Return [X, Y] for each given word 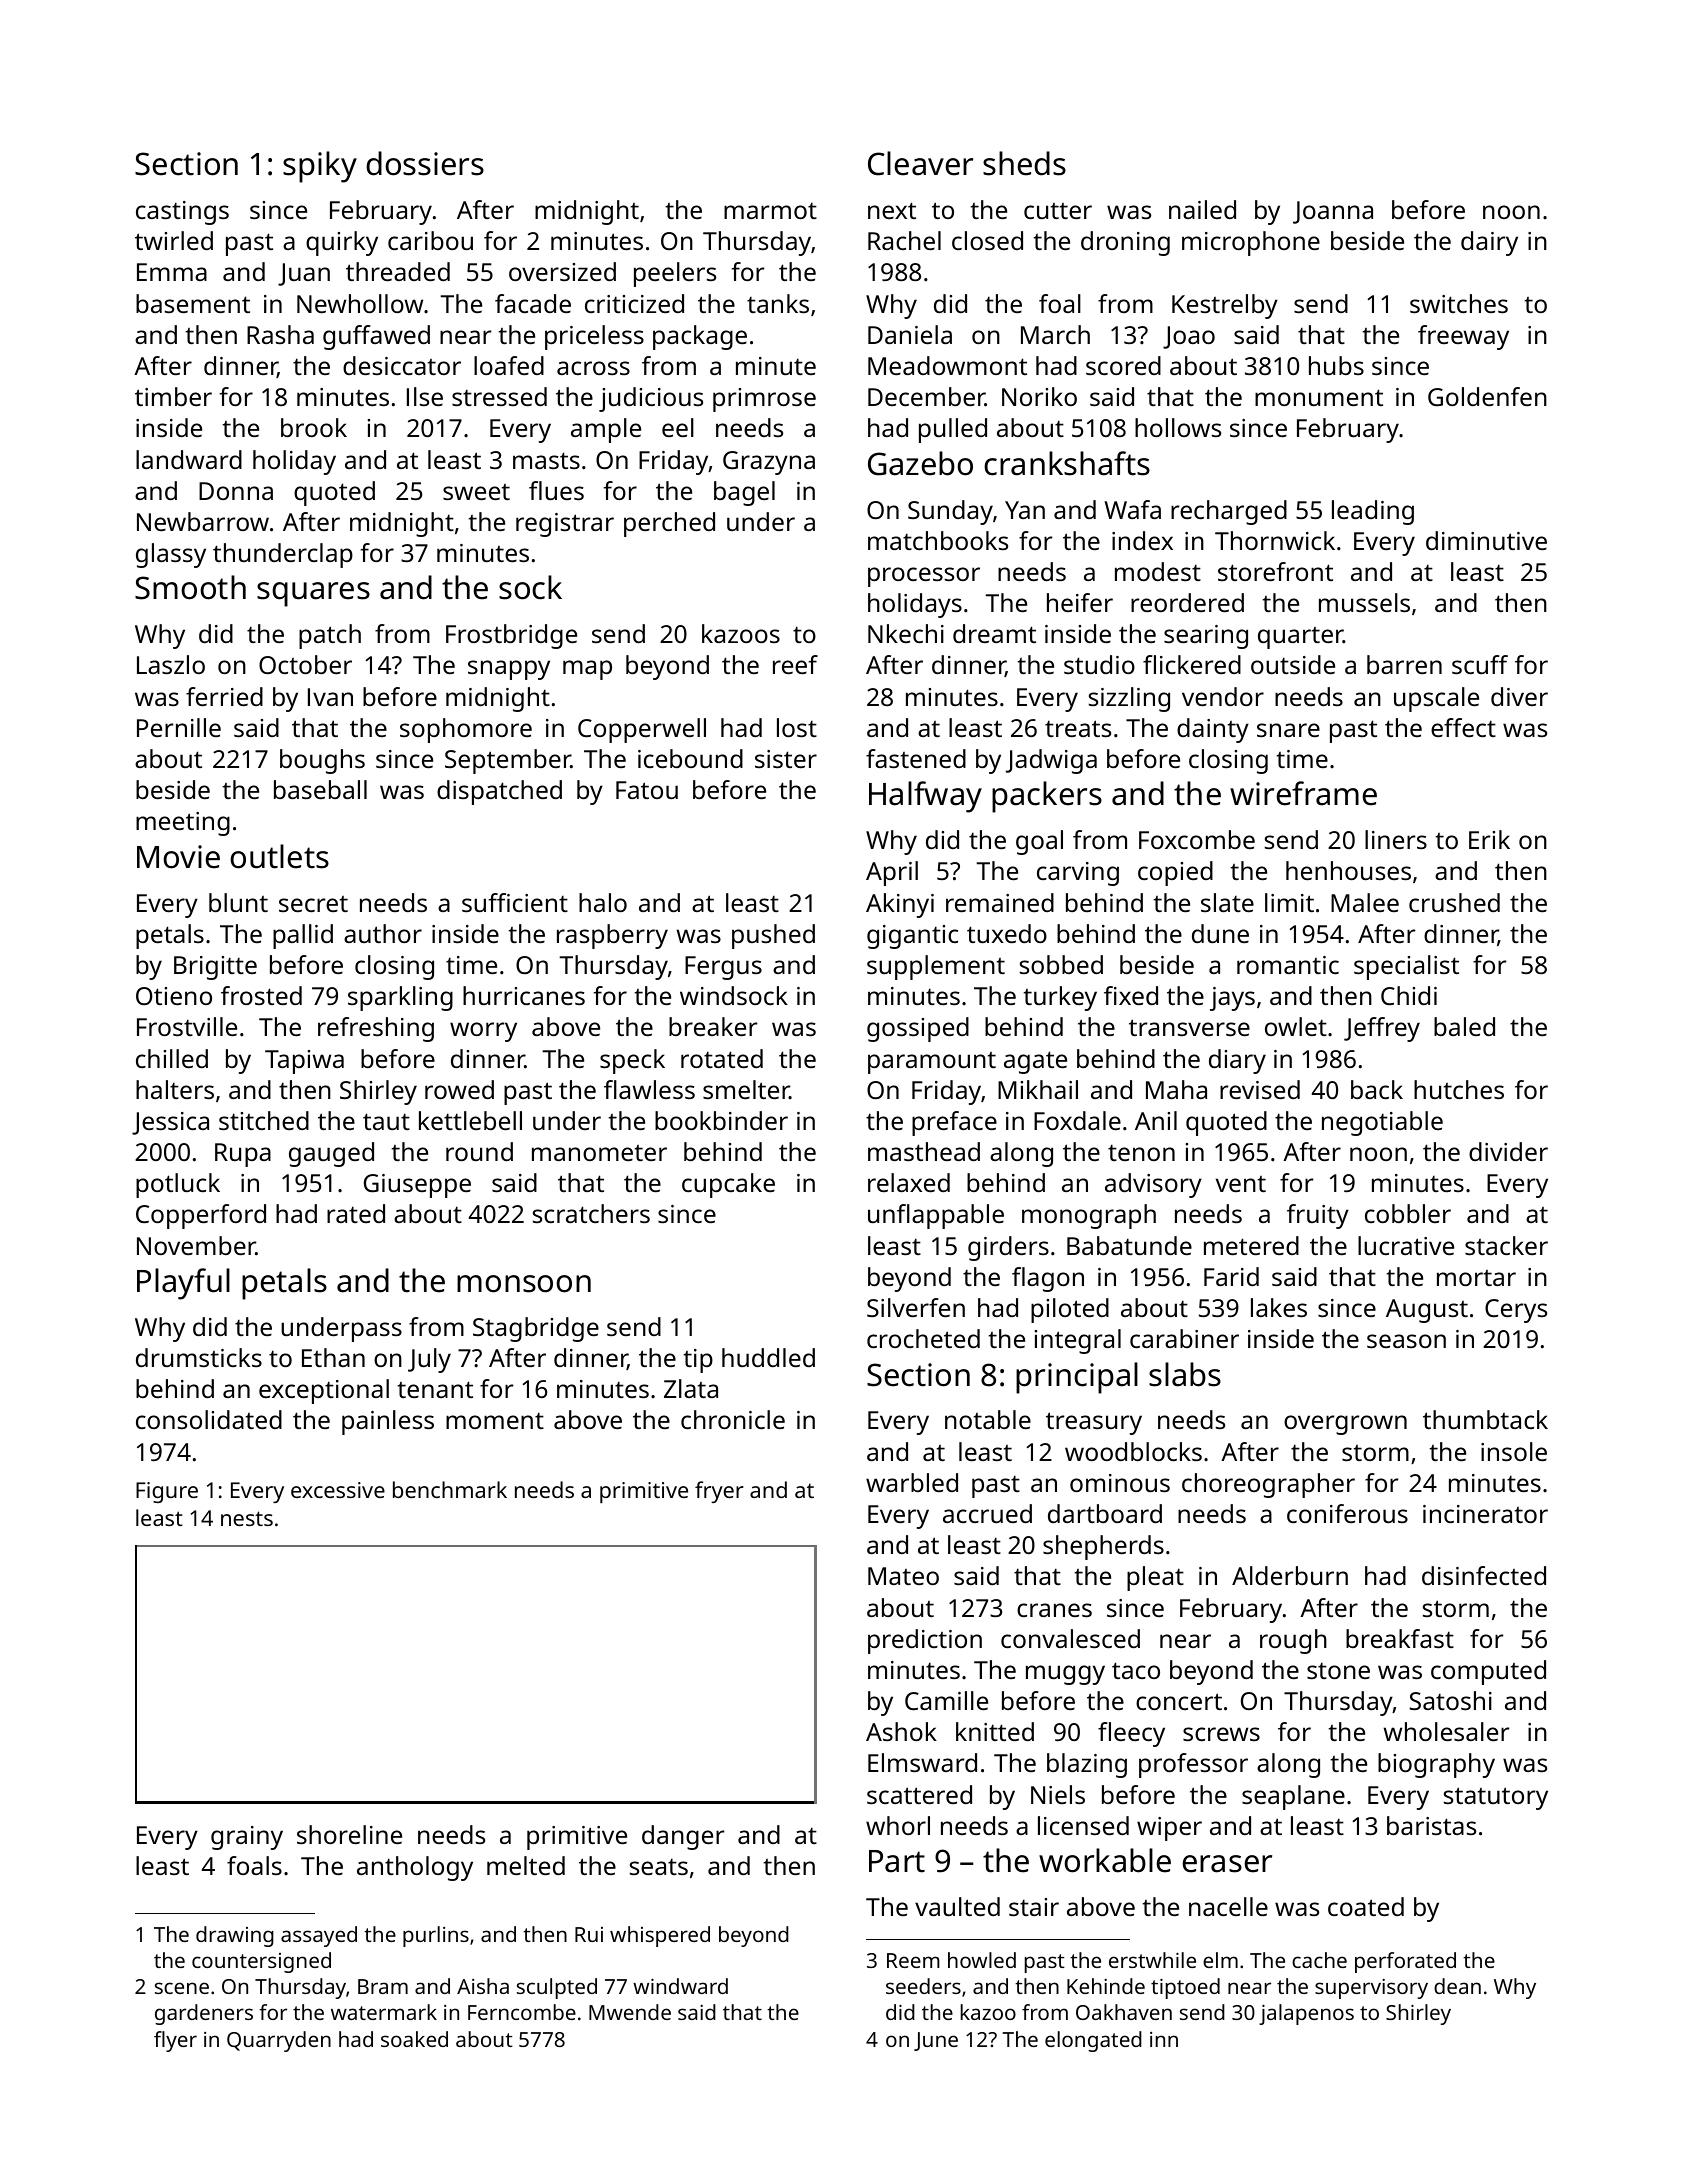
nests [247, 1518]
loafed [509, 365]
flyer [175, 2041]
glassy [171, 555]
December [926, 396]
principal [1077, 1378]
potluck [178, 1185]
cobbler [1408, 1213]
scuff [1480, 664]
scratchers [591, 1213]
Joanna [1333, 212]
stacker [1506, 1245]
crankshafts [1067, 463]
